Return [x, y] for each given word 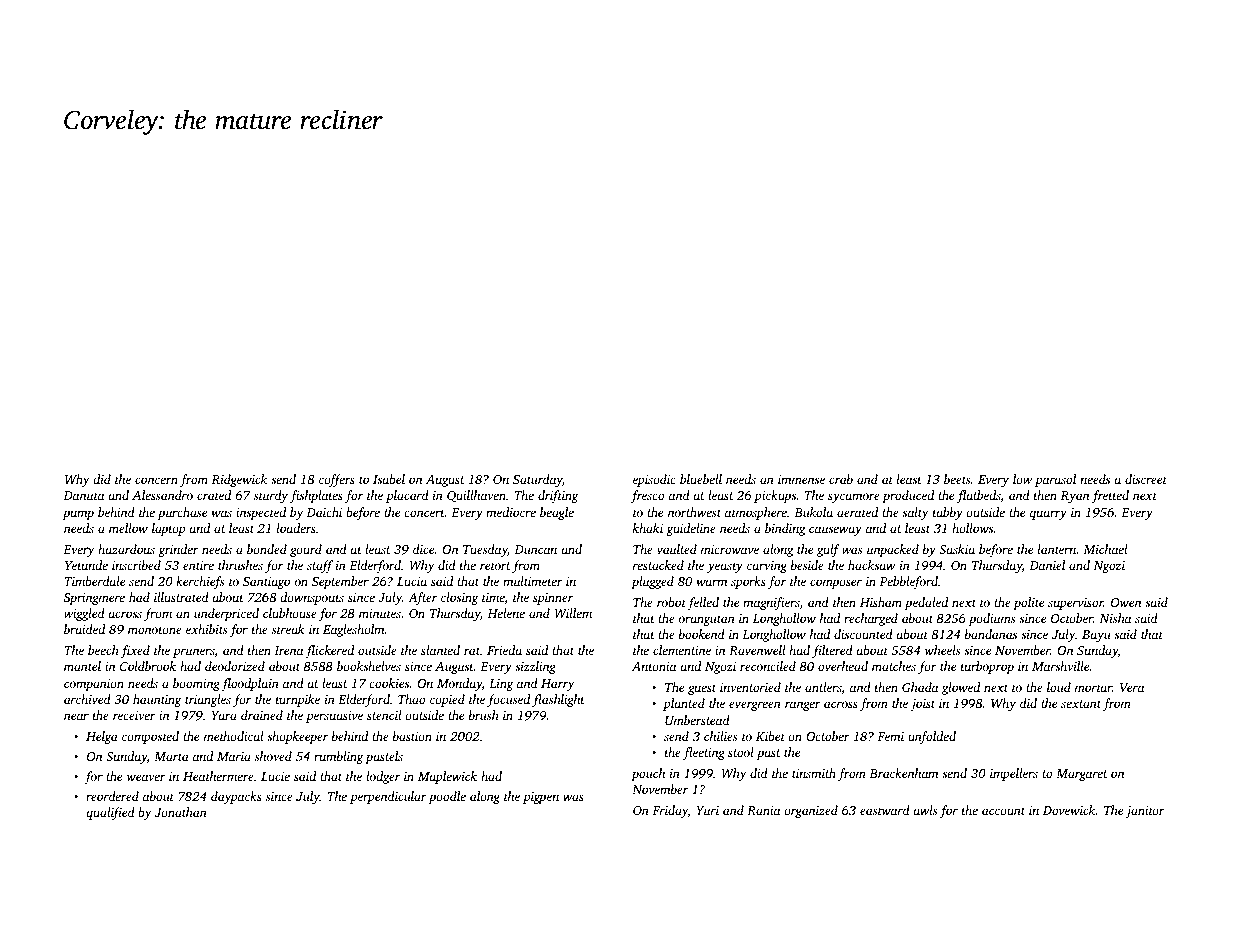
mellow [128, 528]
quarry [1048, 515]
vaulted [677, 549]
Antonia [654, 666]
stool [741, 752]
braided [84, 629]
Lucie [275, 776]
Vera [1132, 687]
